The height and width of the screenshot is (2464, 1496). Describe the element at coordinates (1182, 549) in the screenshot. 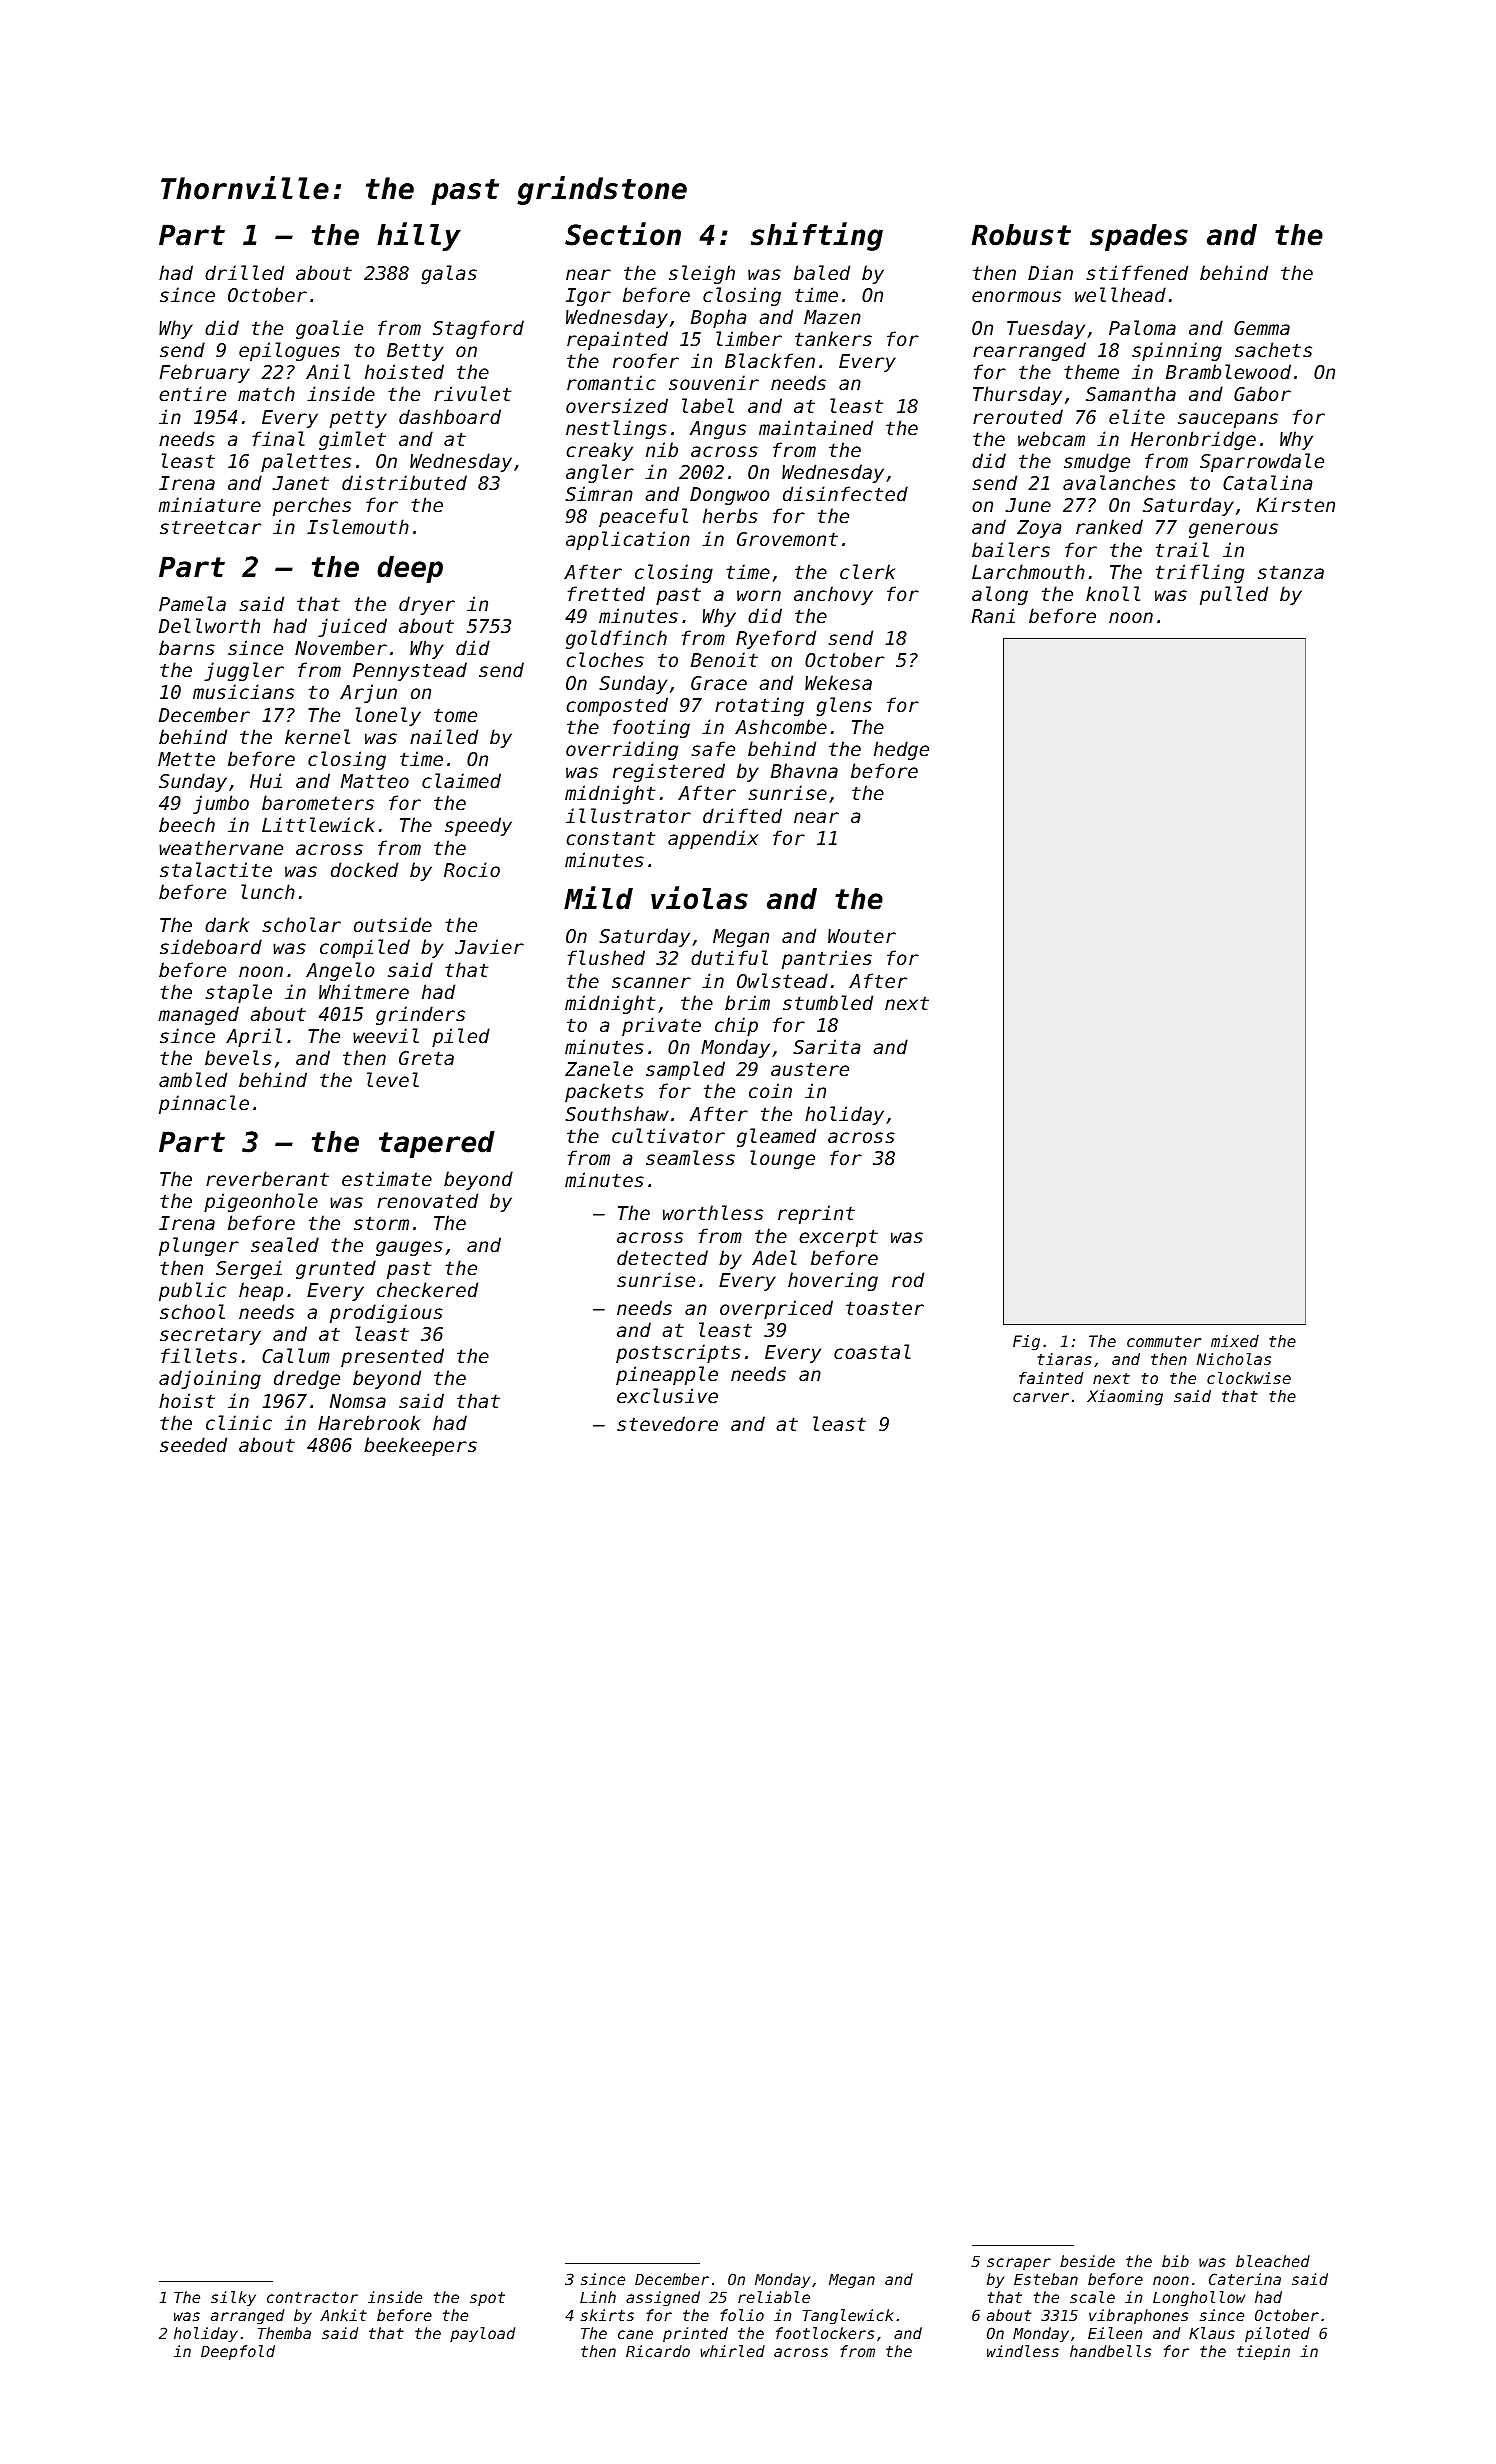

I see `trail` at that location.
